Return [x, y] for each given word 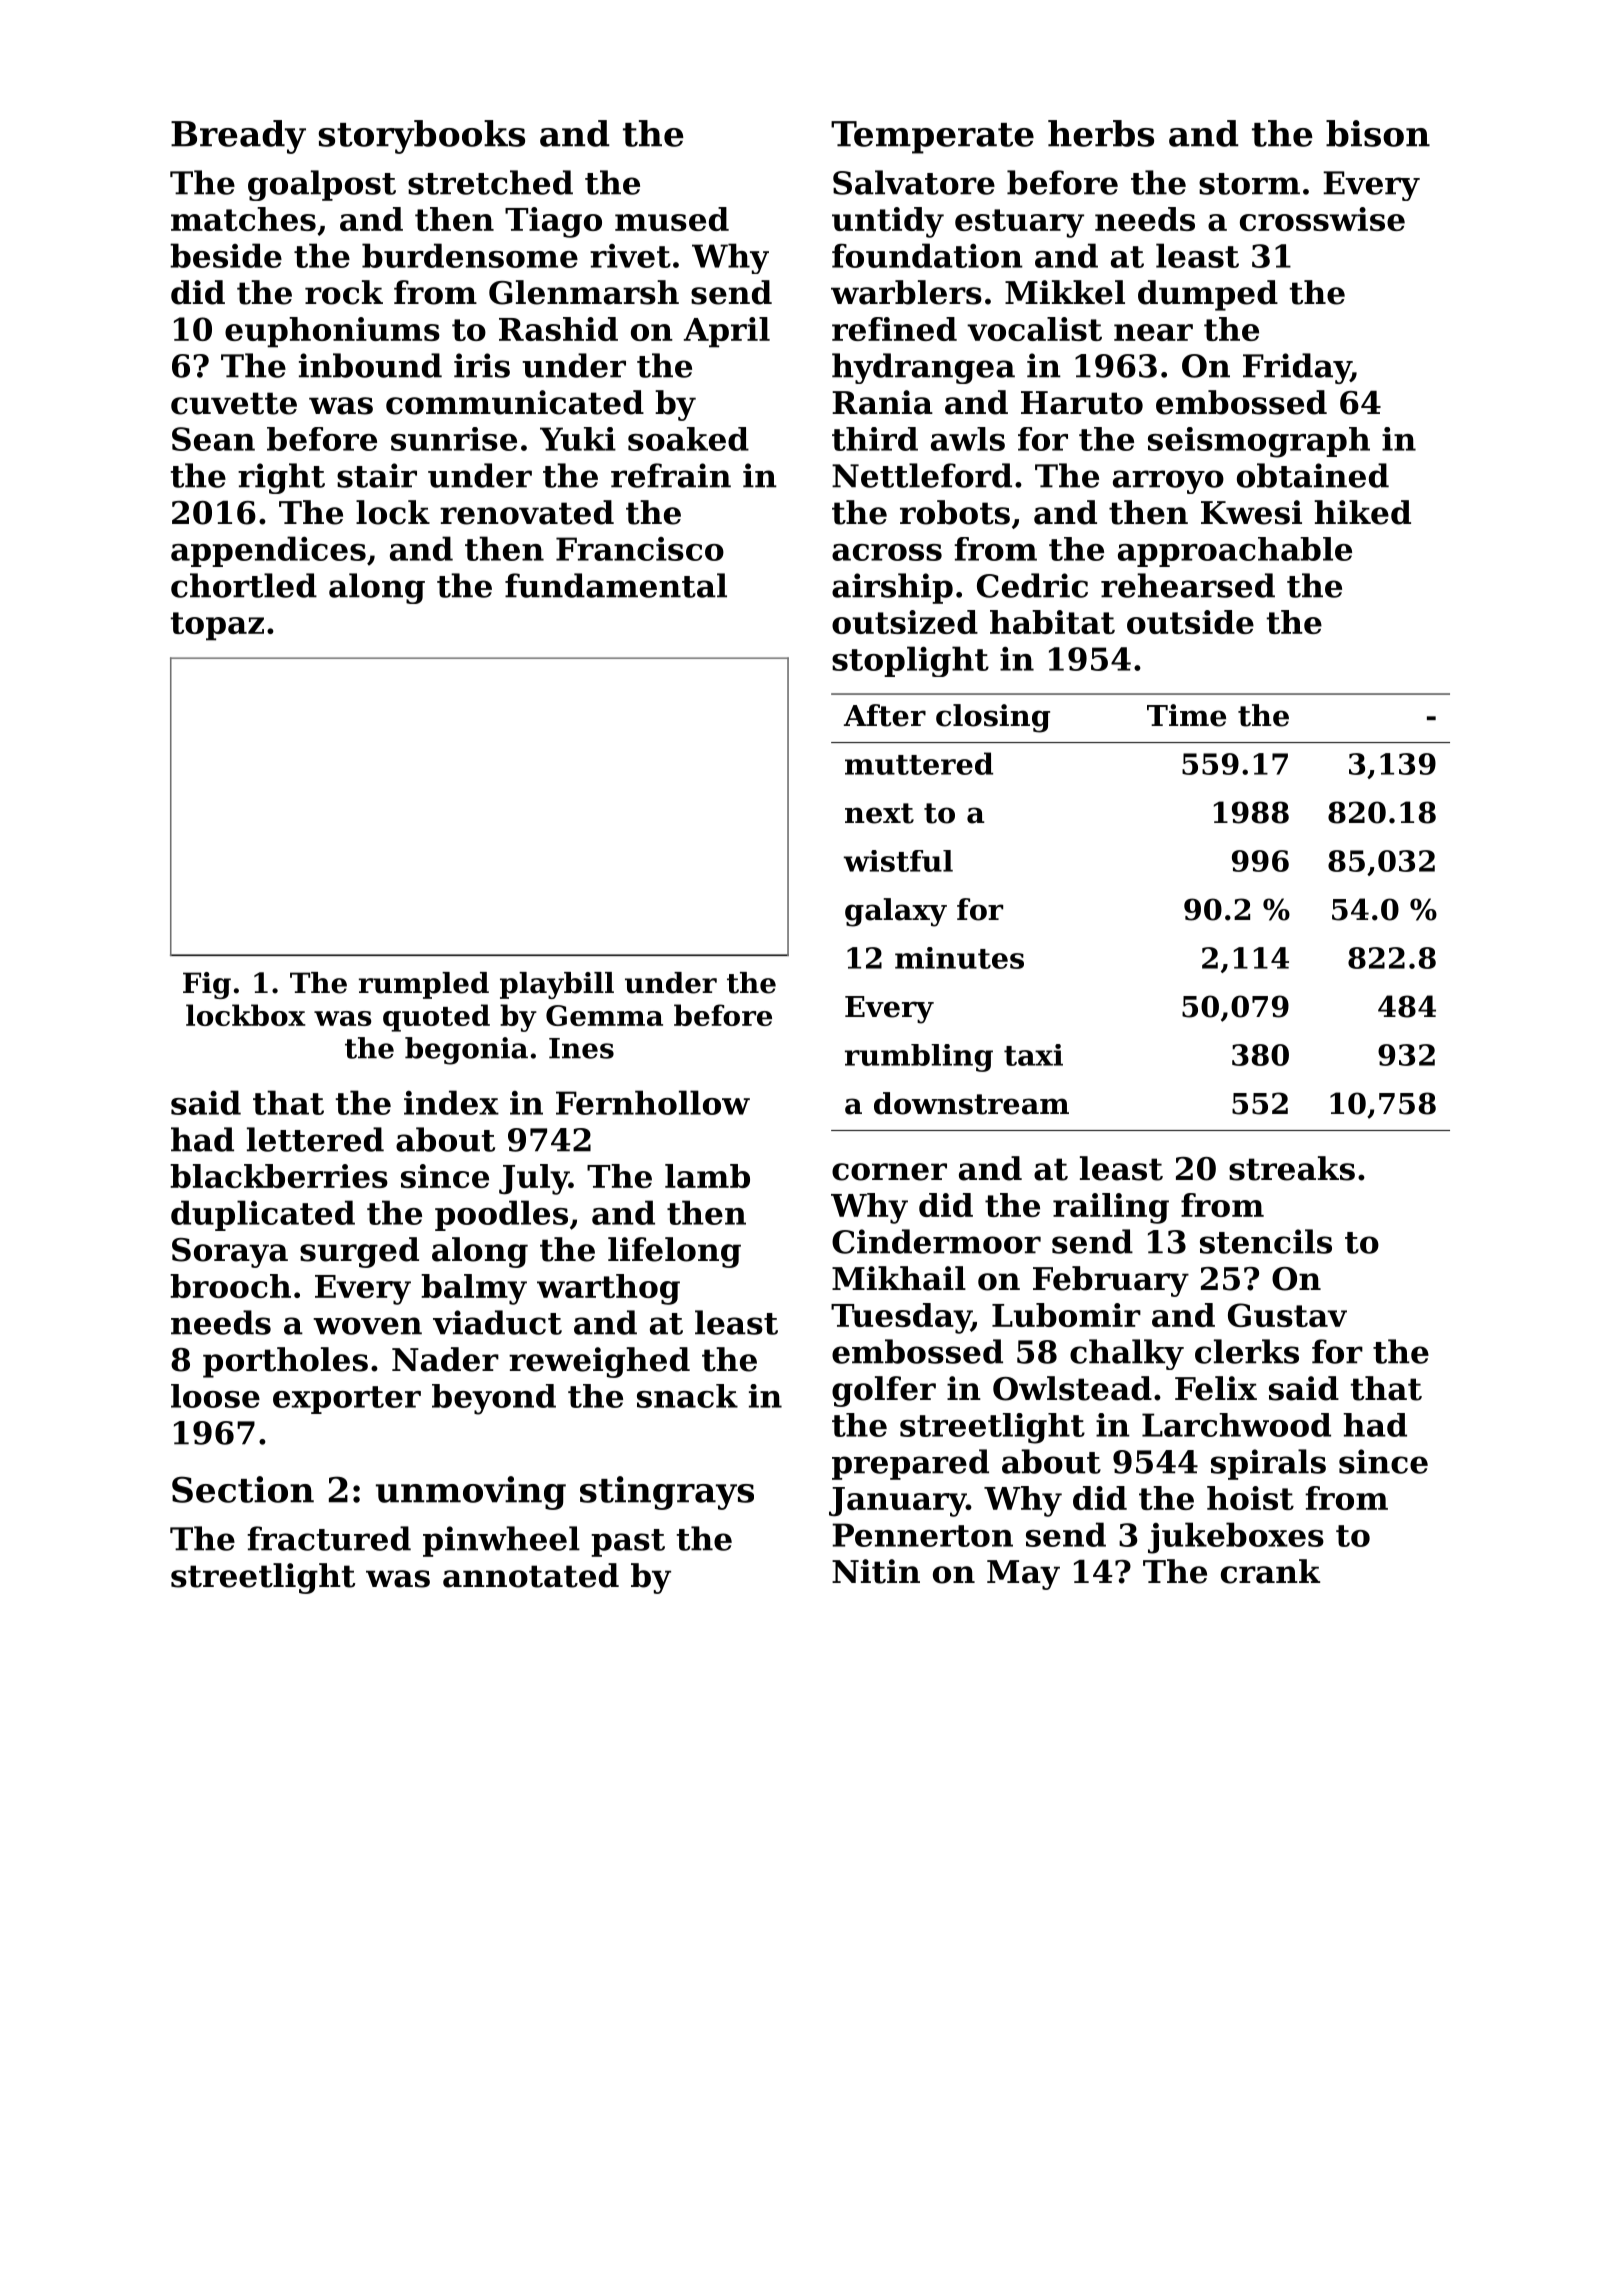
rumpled [424, 985]
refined [894, 329]
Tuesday [901, 1318]
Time [1186, 715]
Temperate [932, 137]
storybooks [422, 137]
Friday [1297, 368]
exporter [347, 1400]
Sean [213, 439]
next [879, 813]
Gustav [1287, 1315]
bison [1378, 133]
